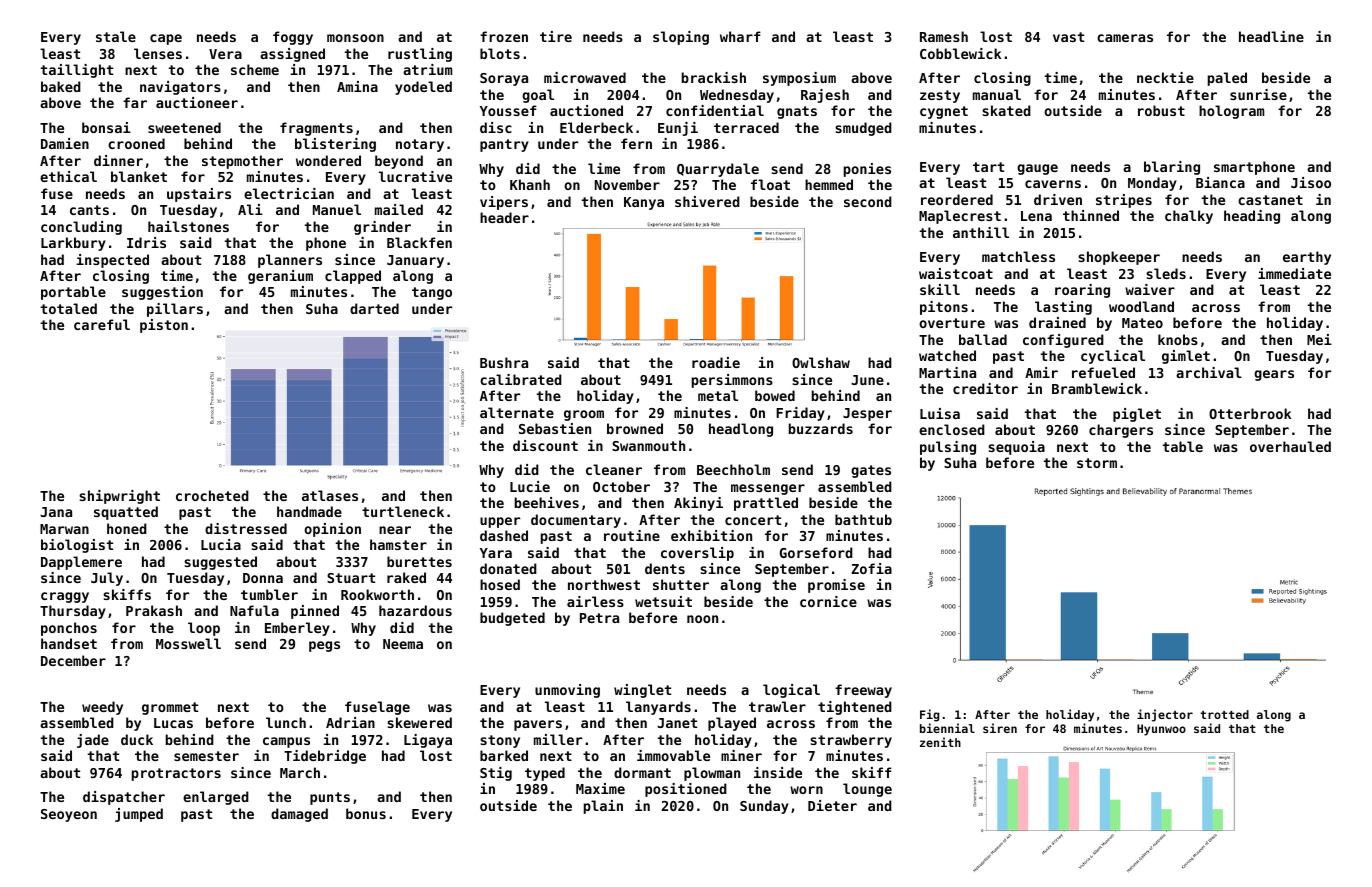 This image has height=887, width=1372. I want to click on duck, so click(137, 739).
